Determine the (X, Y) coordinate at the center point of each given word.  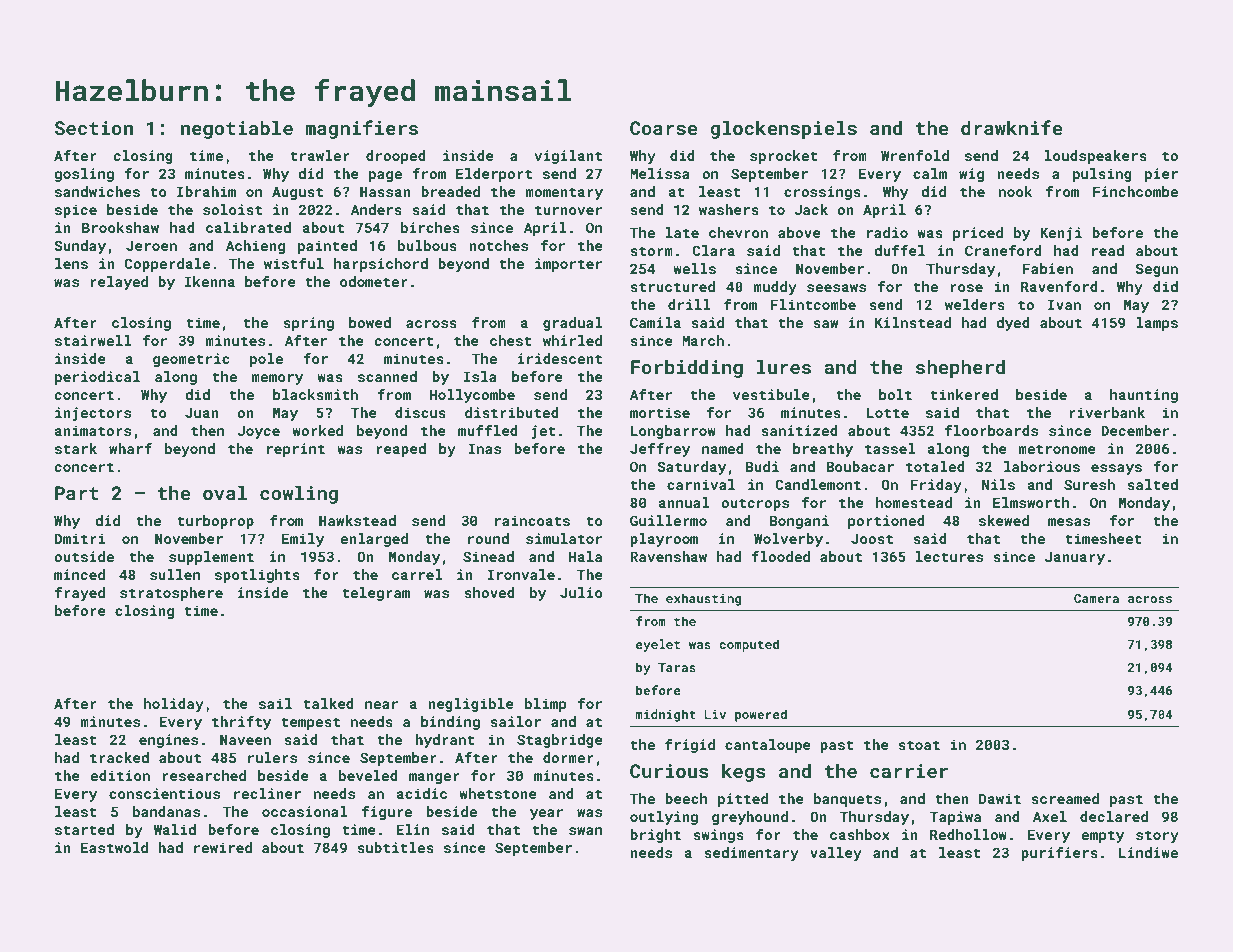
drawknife (1011, 127)
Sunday (80, 247)
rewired (223, 847)
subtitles (395, 847)
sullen (175, 574)
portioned (886, 522)
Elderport (494, 175)
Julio (581, 592)
